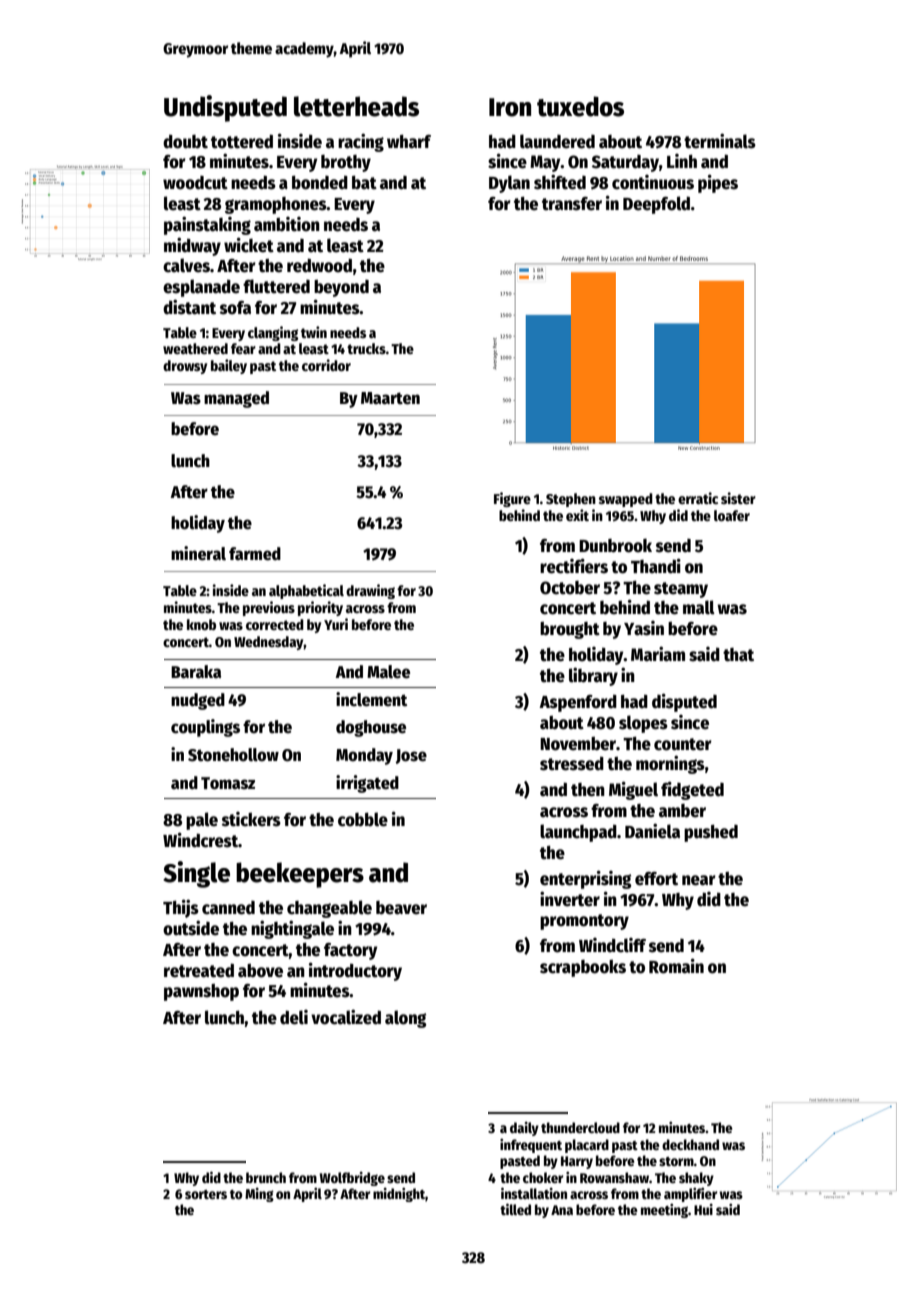 The height and width of the screenshot is (1311, 924). Describe the element at coordinates (580, 106) in the screenshot. I see `tuxedos` at that location.
